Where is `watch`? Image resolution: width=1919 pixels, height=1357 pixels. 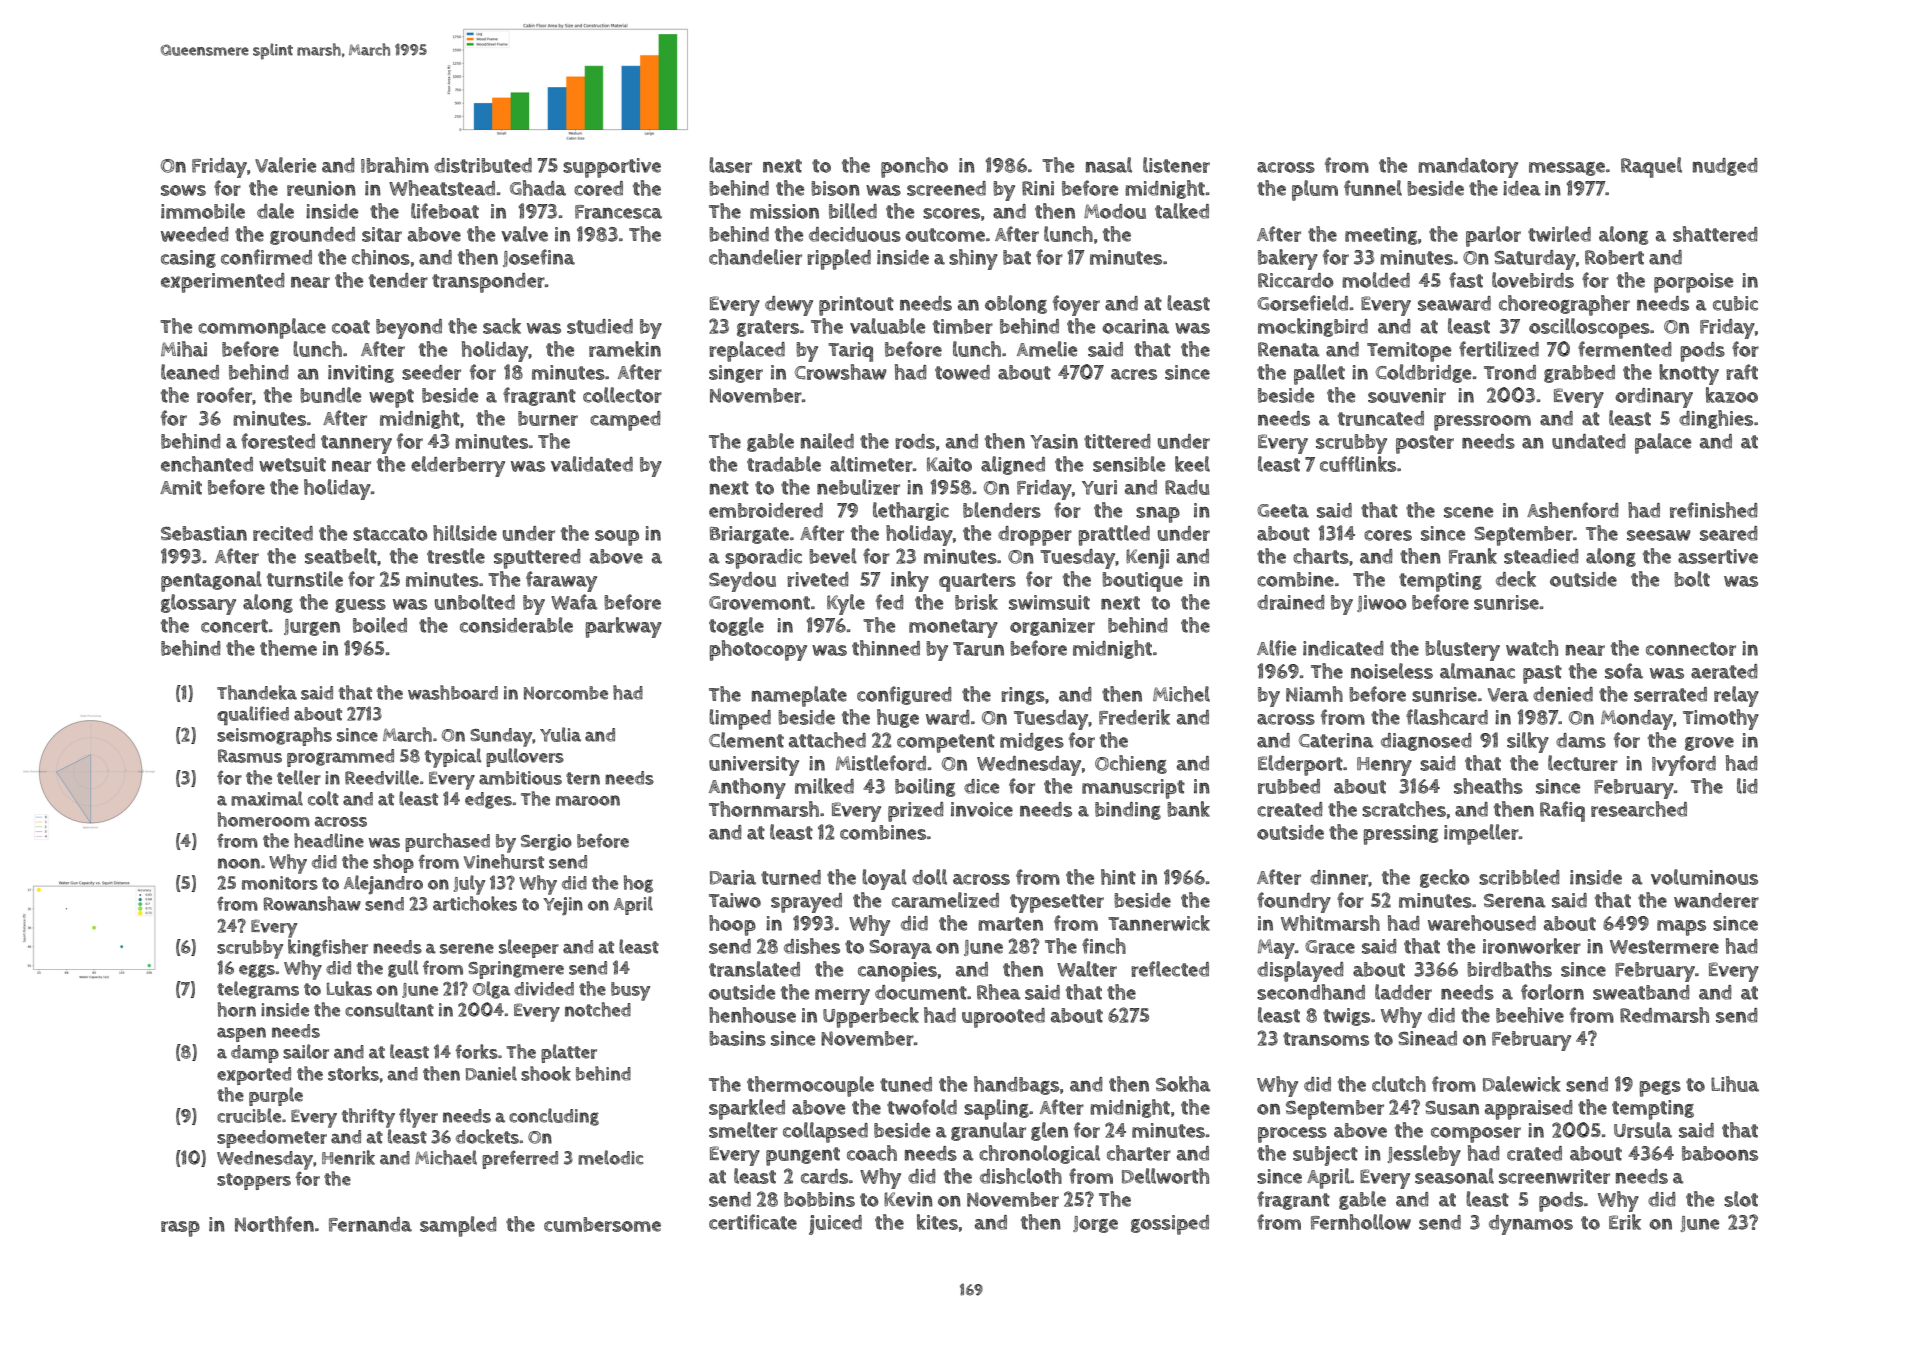
watch is located at coordinates (1532, 648).
